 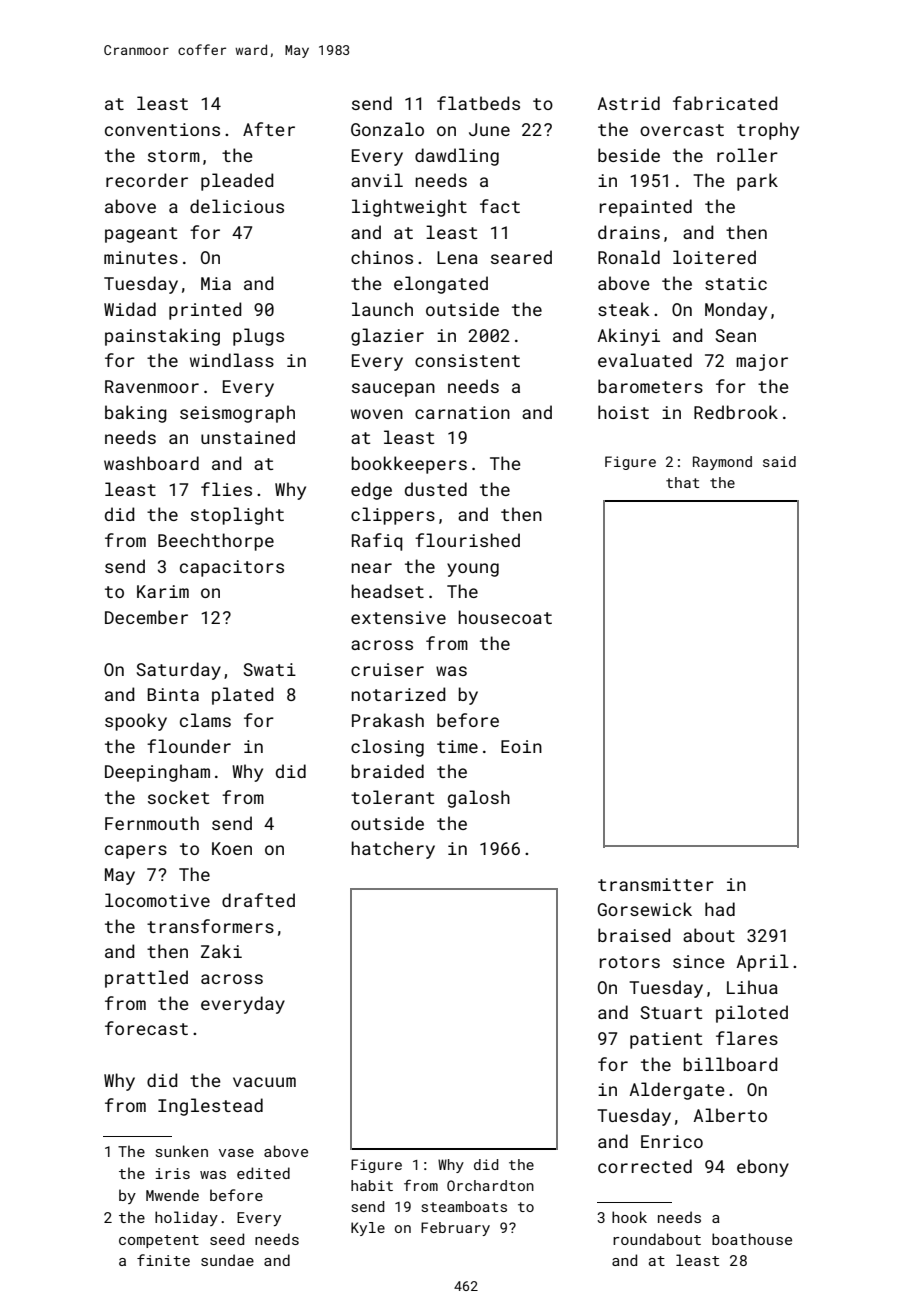 What do you see at coordinates (457, 157) in the screenshot?
I see `dawdling` at bounding box center [457, 157].
